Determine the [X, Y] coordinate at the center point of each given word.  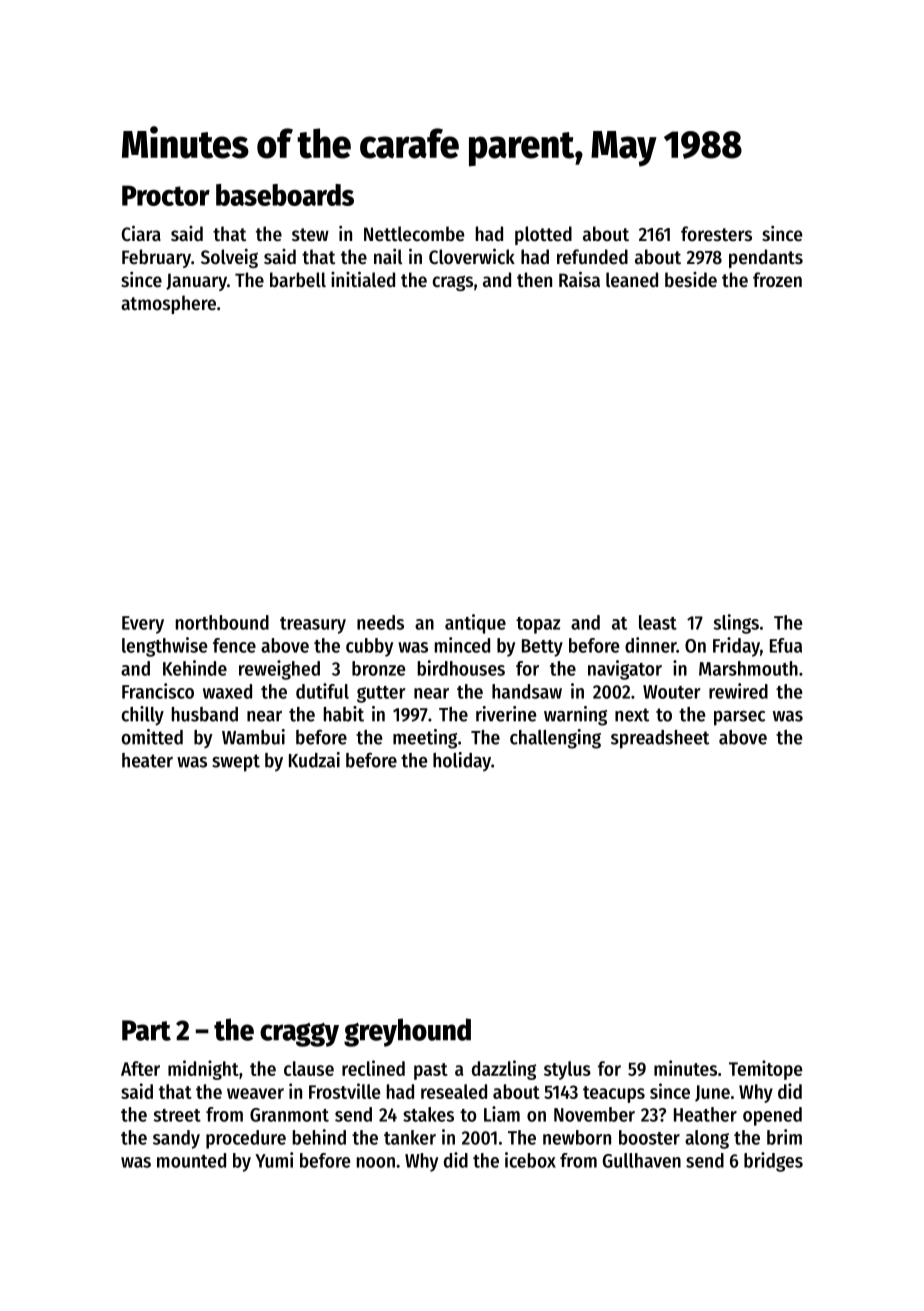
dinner [651, 645]
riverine [506, 714]
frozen [777, 280]
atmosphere [168, 304]
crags [453, 283]
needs [380, 622]
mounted [191, 1160]
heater [147, 760]
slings [736, 624]
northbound [222, 622]
